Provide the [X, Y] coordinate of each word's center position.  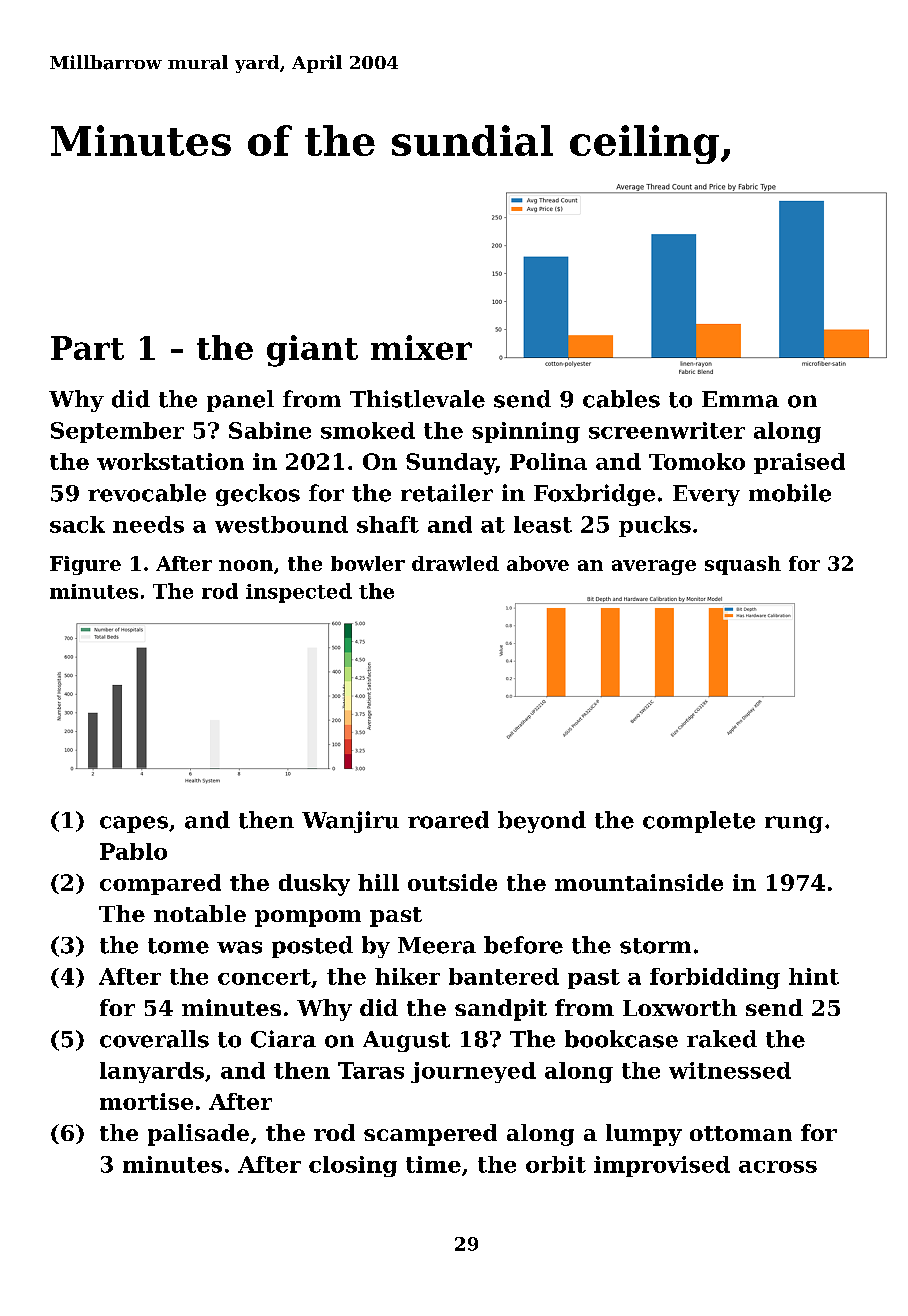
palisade [198, 1135]
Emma [740, 399]
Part [87, 348]
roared [448, 820]
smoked [368, 430]
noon [246, 565]
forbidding [715, 978]
